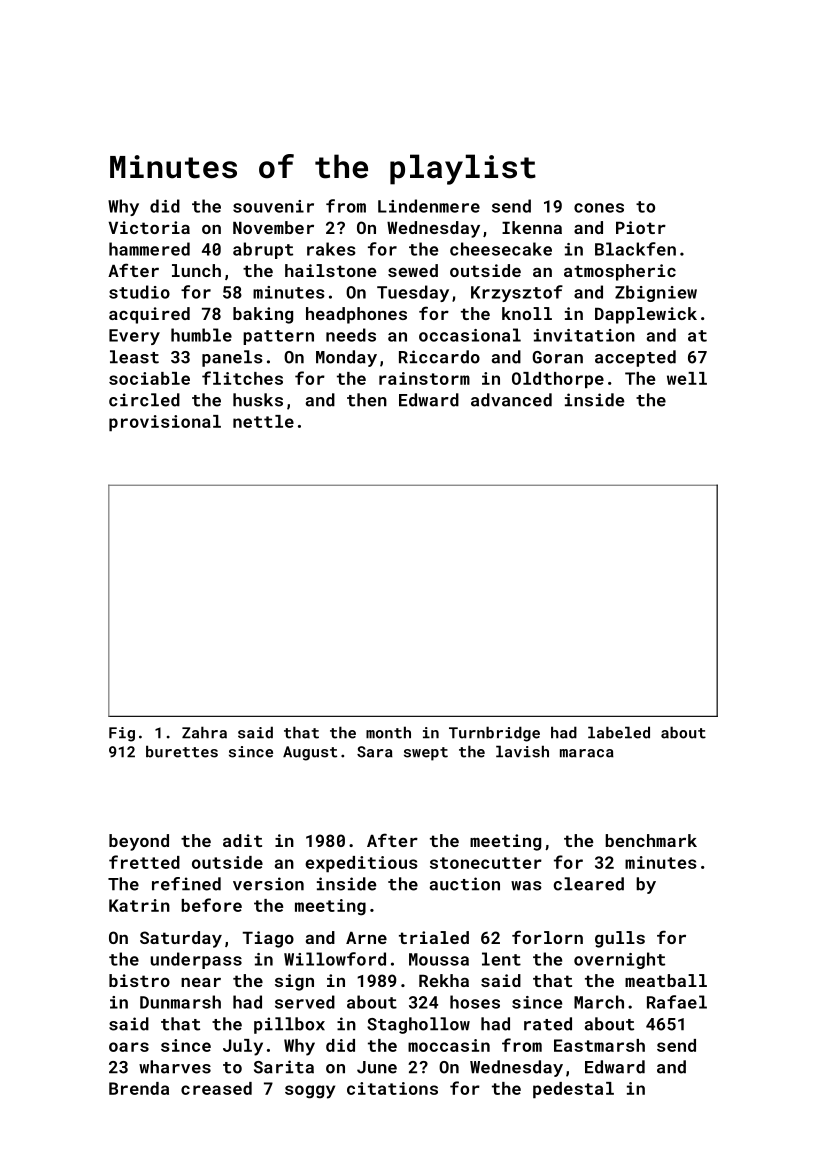 This screenshot has height=1172, width=826. I want to click on labeled, so click(619, 732).
